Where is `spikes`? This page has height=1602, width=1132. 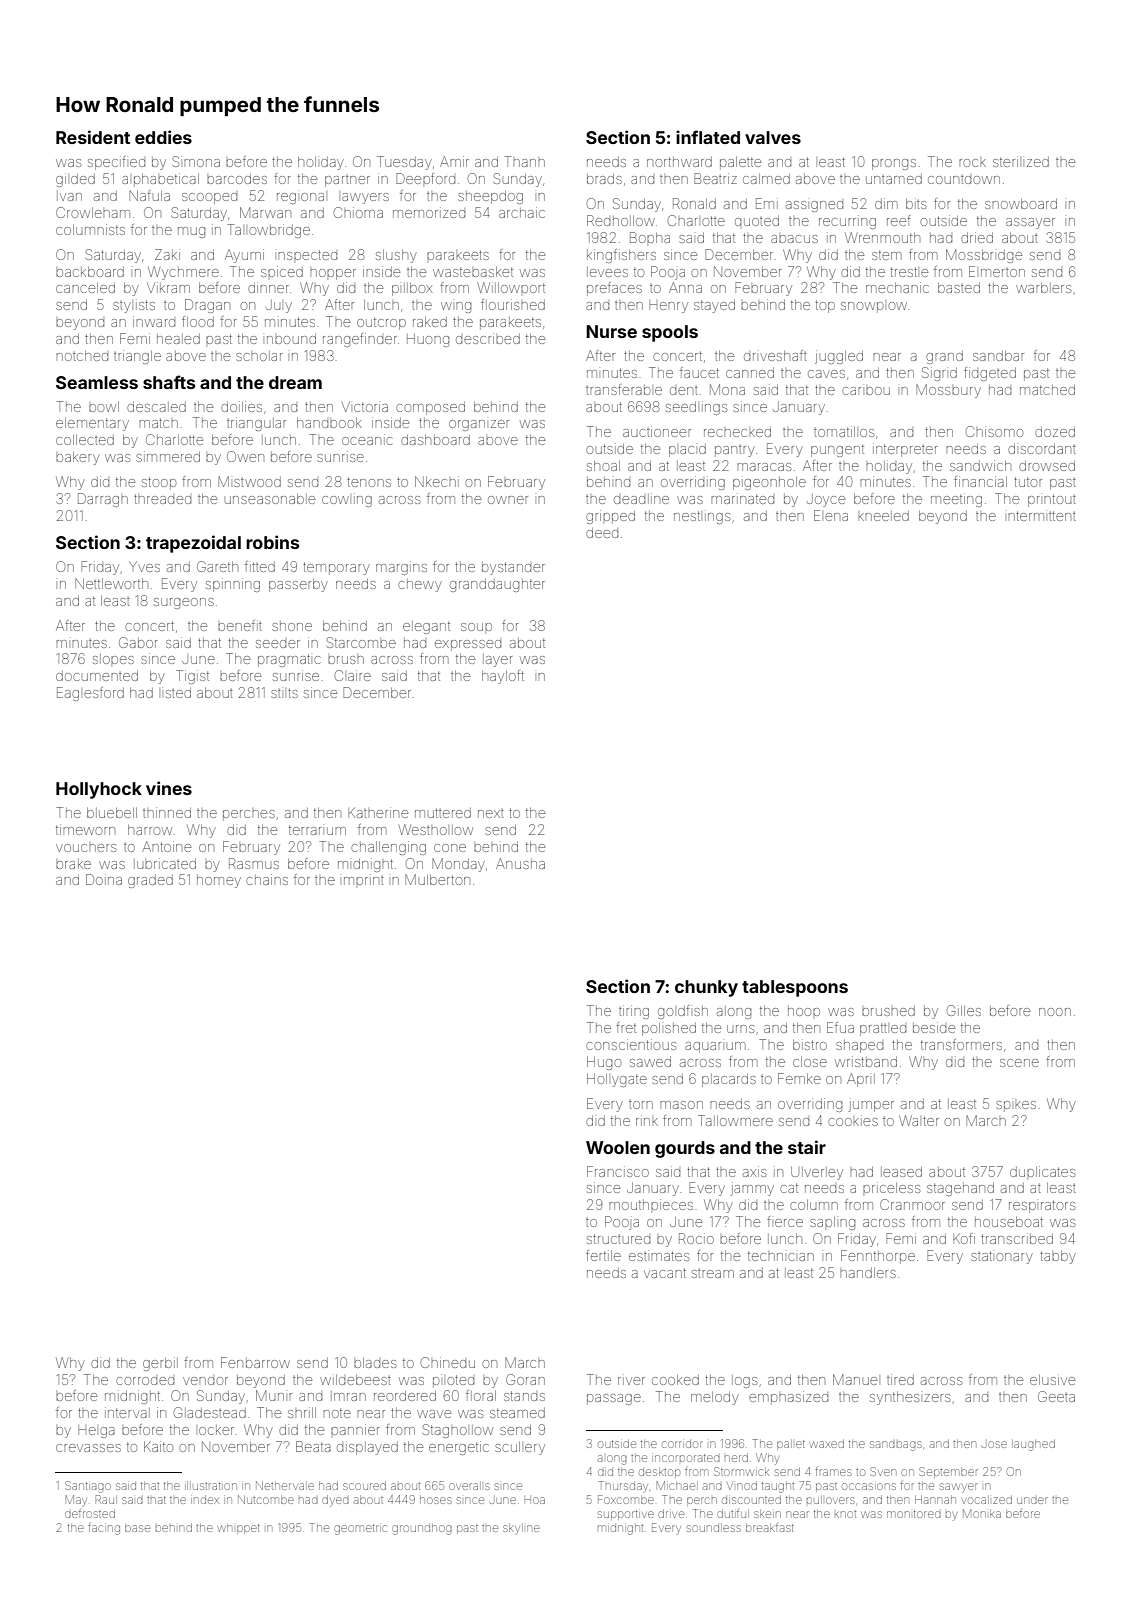 spikes is located at coordinates (1016, 1106).
